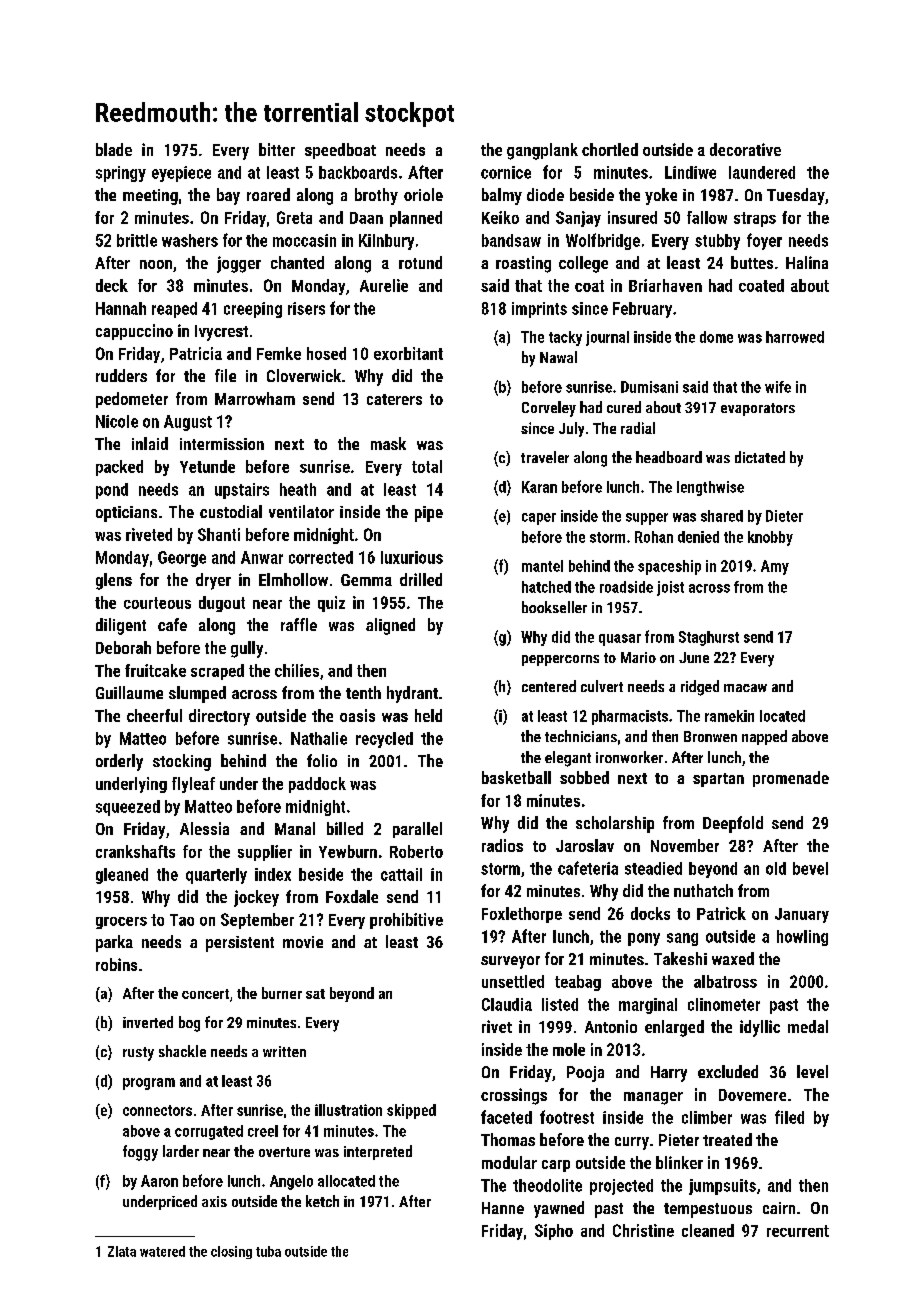 This screenshot has width=924, height=1314. Describe the element at coordinates (159, 1181) in the screenshot. I see `Aaron` at that location.
